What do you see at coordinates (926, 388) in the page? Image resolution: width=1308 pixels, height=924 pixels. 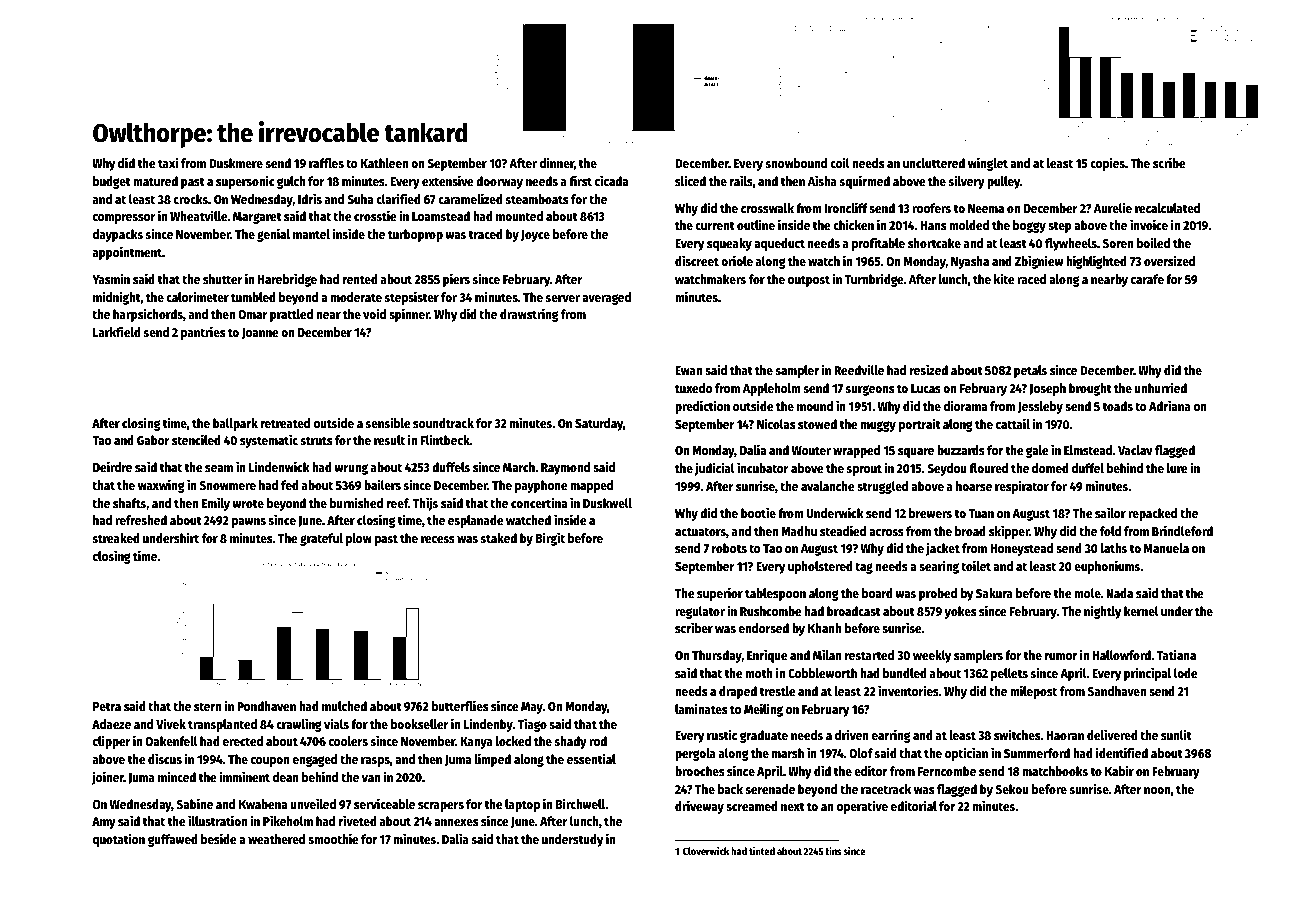 I see `Lucas` at bounding box center [926, 388].
